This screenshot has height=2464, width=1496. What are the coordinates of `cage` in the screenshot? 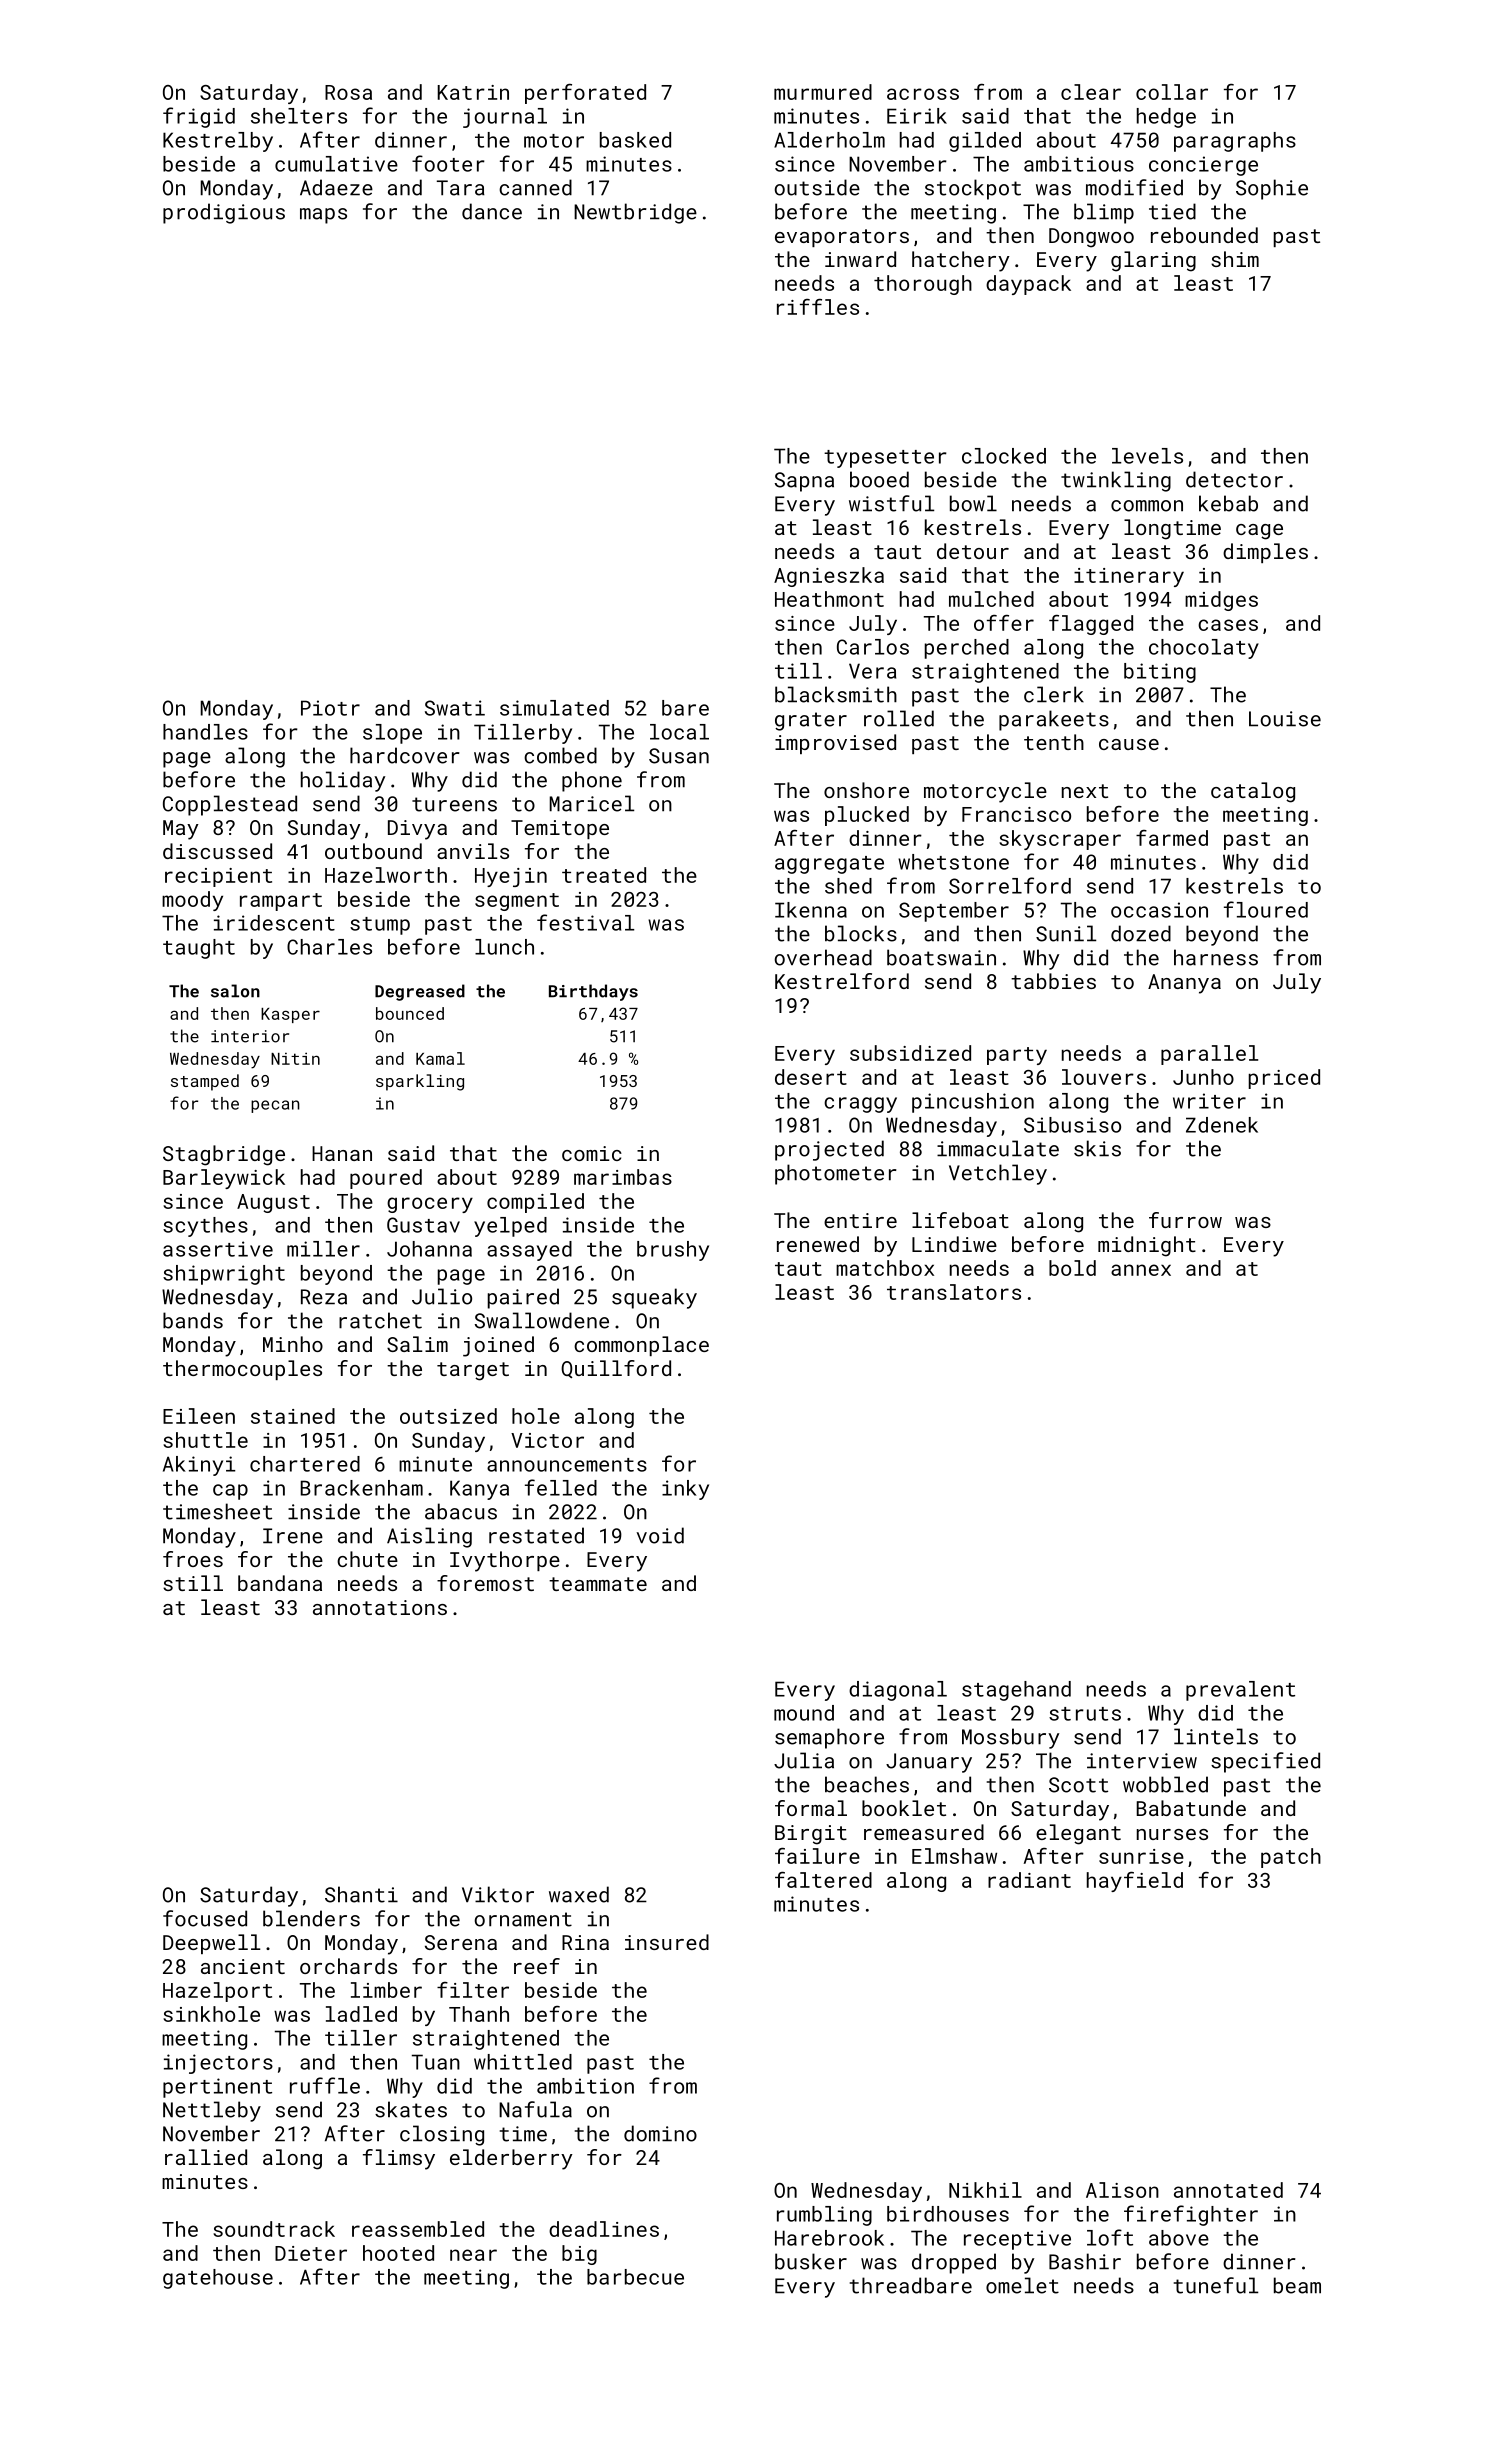 It's located at (1259, 532).
